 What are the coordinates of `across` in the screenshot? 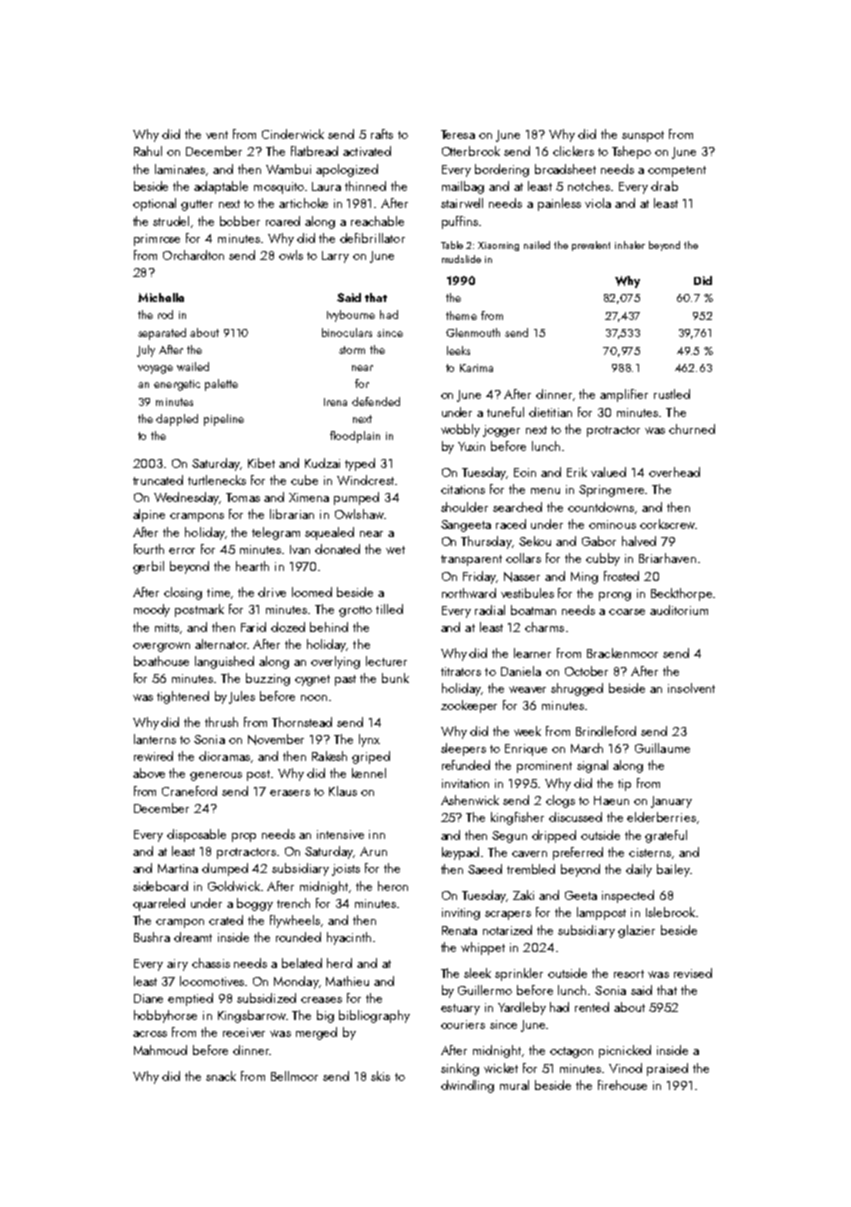 It's located at (150, 1034).
